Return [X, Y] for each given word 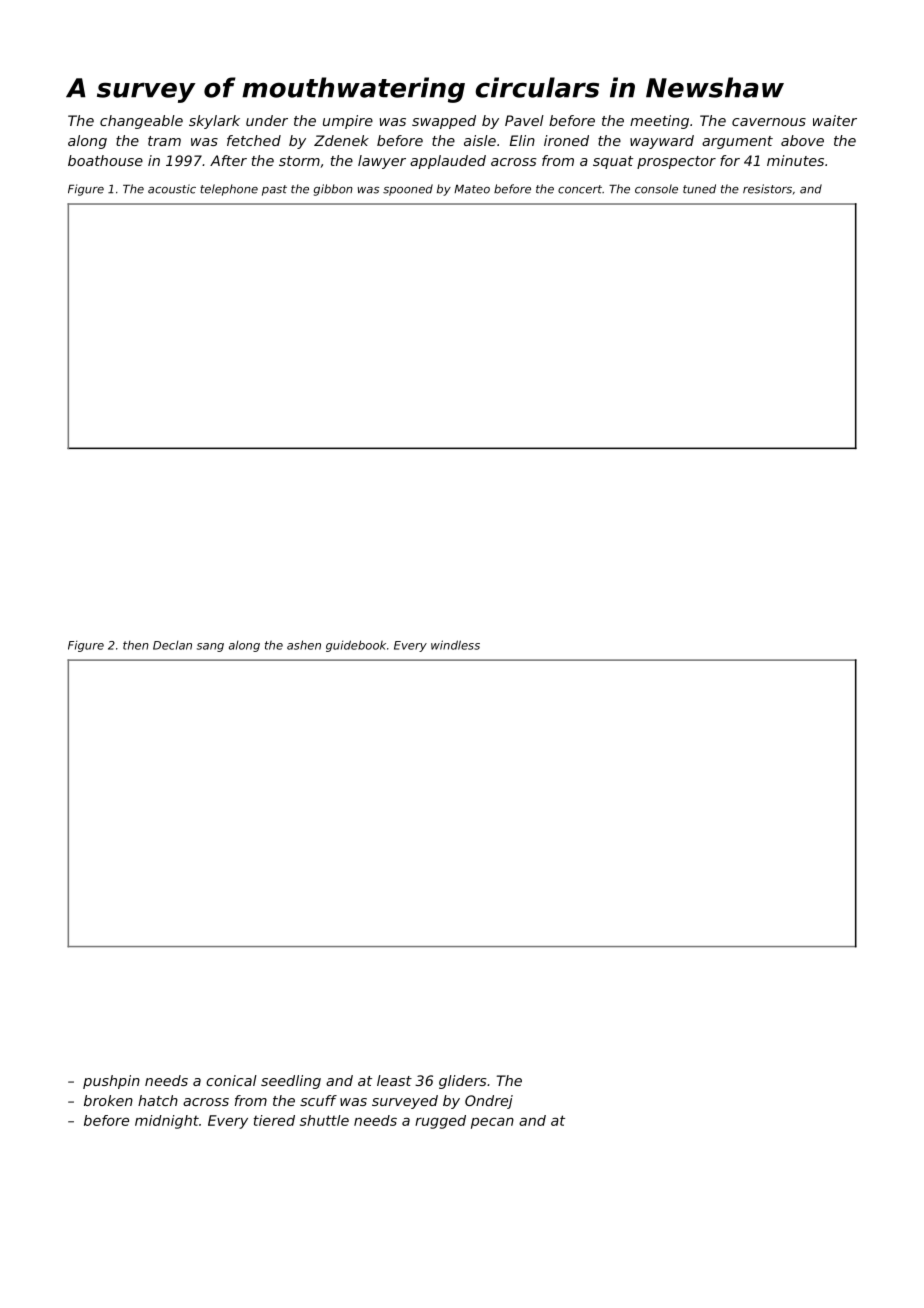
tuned [699, 189]
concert [580, 189]
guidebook [356, 646]
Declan [172, 645]
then [136, 645]
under [267, 120]
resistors [767, 189]
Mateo [472, 189]
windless [455, 645]
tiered [274, 1120]
